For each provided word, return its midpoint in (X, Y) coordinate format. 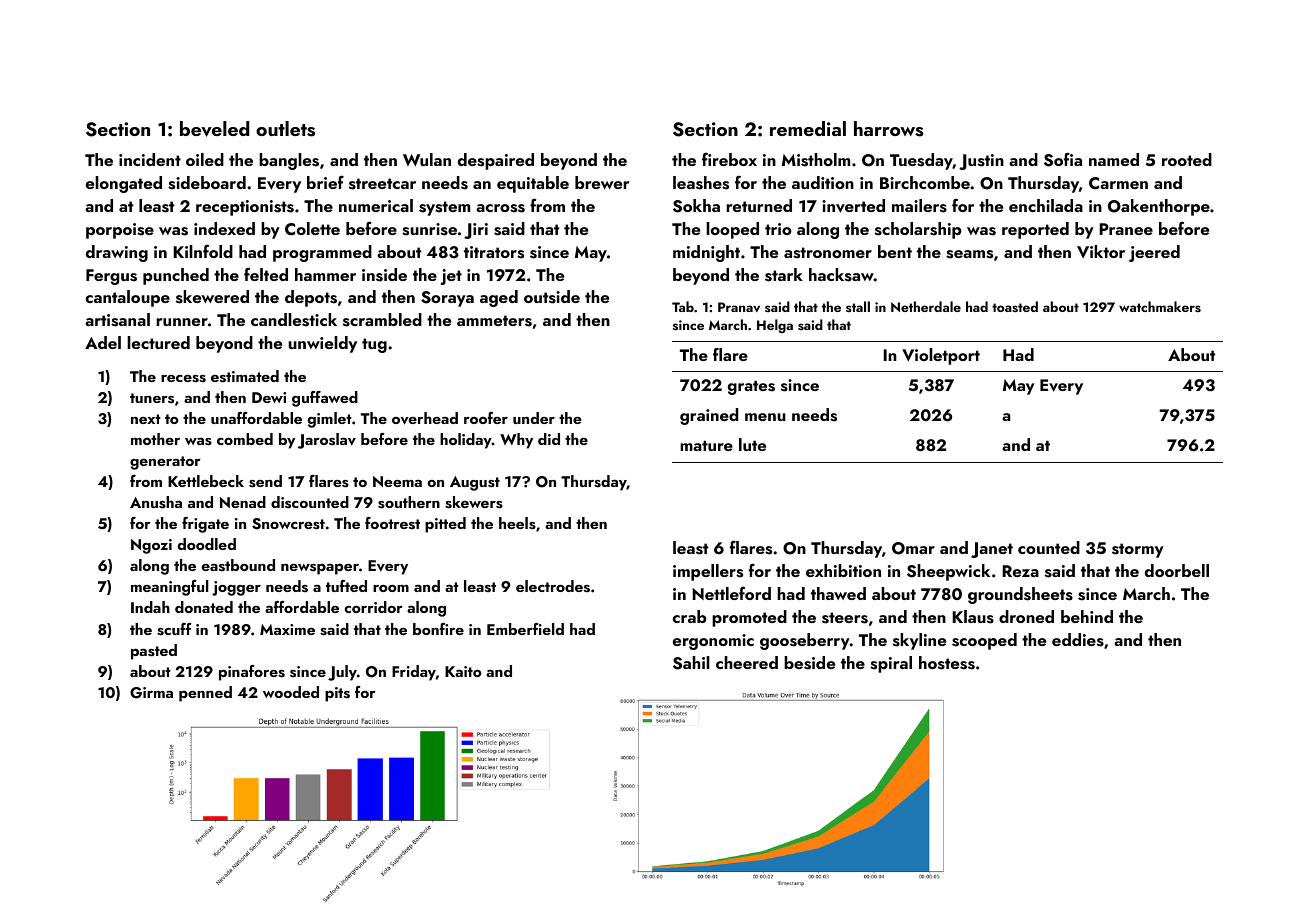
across (500, 208)
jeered (1154, 253)
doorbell (1177, 570)
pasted (154, 652)
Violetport (941, 356)
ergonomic (713, 642)
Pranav (739, 307)
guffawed (325, 399)
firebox (729, 159)
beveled (214, 129)
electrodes (553, 586)
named (1114, 159)
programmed (322, 253)
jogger (236, 588)
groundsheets (1020, 595)
